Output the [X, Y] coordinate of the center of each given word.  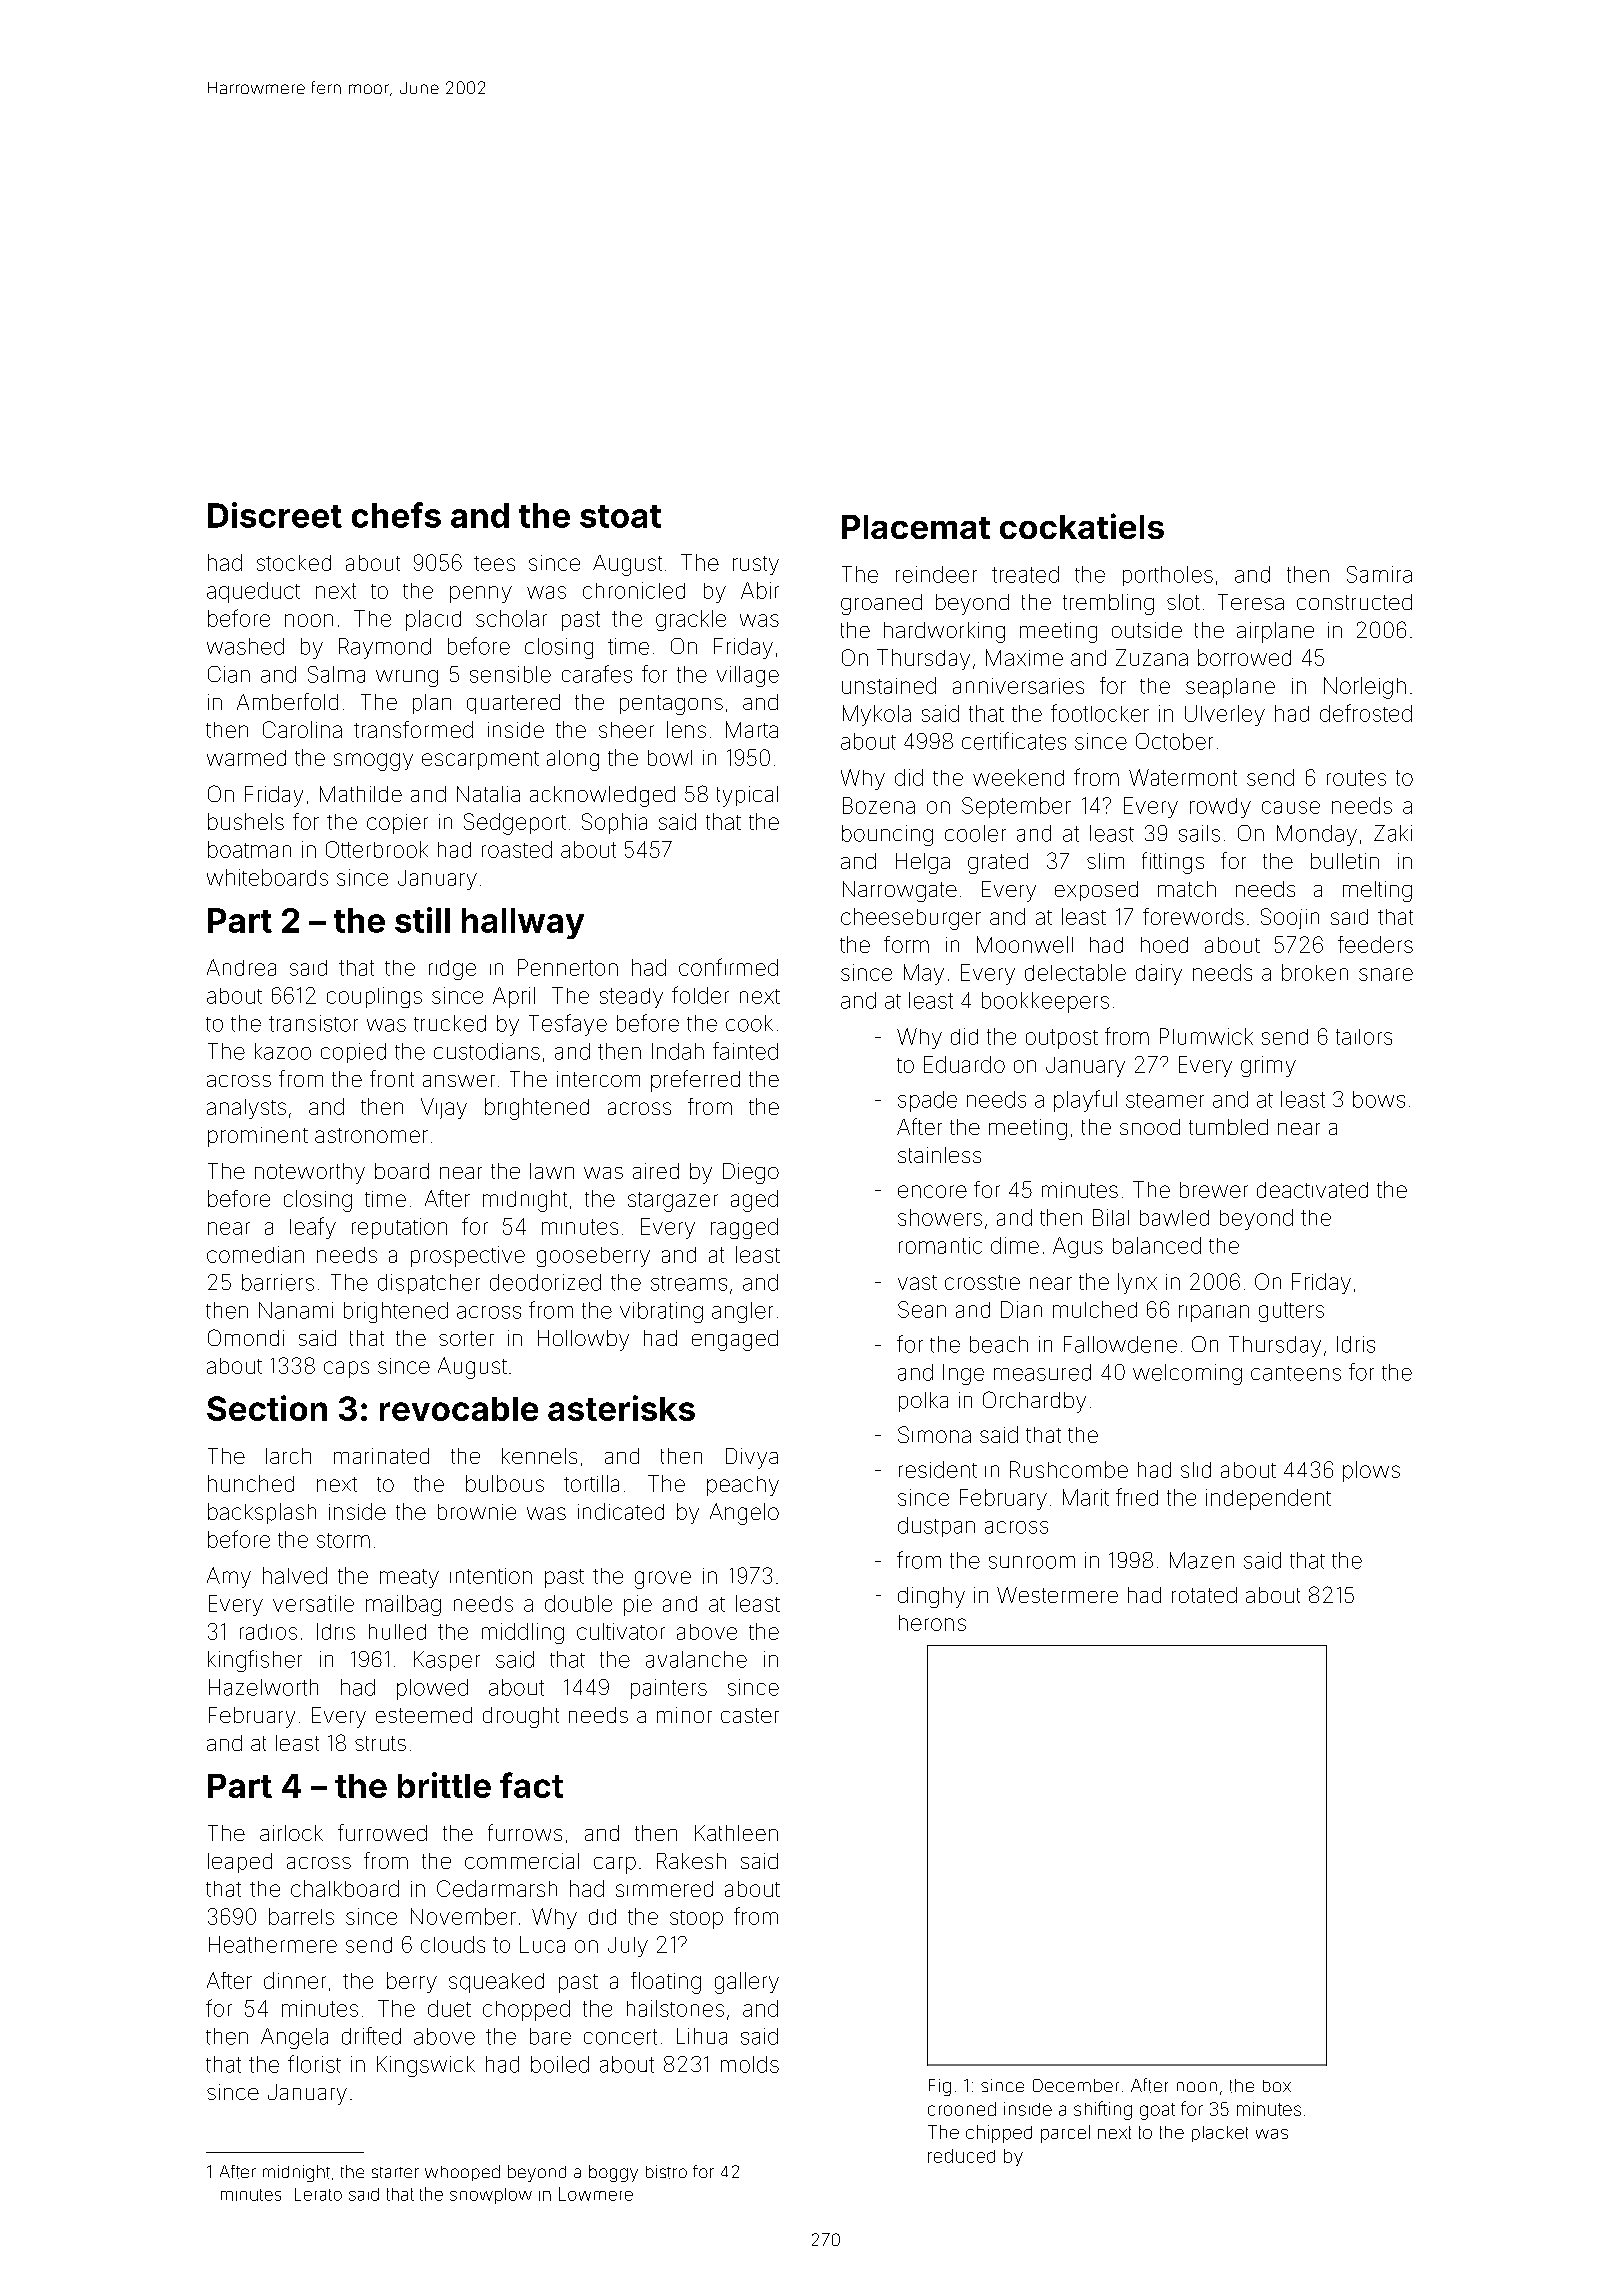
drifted [371, 2036]
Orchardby [1034, 1402]
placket [1220, 2134]
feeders [1375, 944]
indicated [621, 1511]
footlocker [1100, 713]
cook [749, 1023]
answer [459, 1081]
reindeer [936, 574]
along [573, 760]
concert [620, 2037]
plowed [432, 1689]
